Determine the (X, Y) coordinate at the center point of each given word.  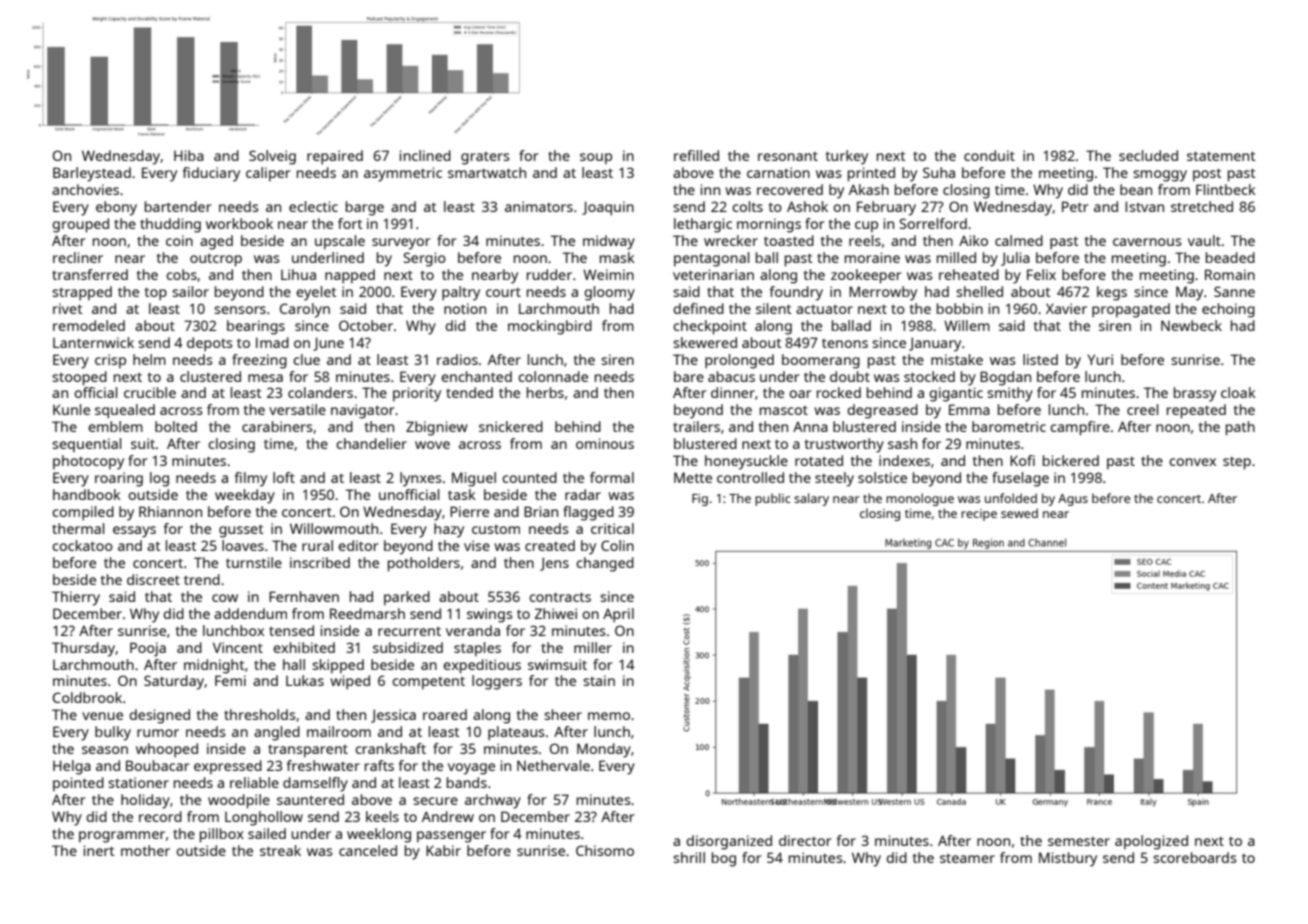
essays (134, 532)
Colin (617, 545)
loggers (497, 682)
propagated (1131, 310)
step (1237, 463)
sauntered (310, 799)
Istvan (1144, 206)
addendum (250, 613)
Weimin (608, 274)
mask (617, 257)
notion (465, 308)
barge (365, 208)
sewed (1019, 513)
